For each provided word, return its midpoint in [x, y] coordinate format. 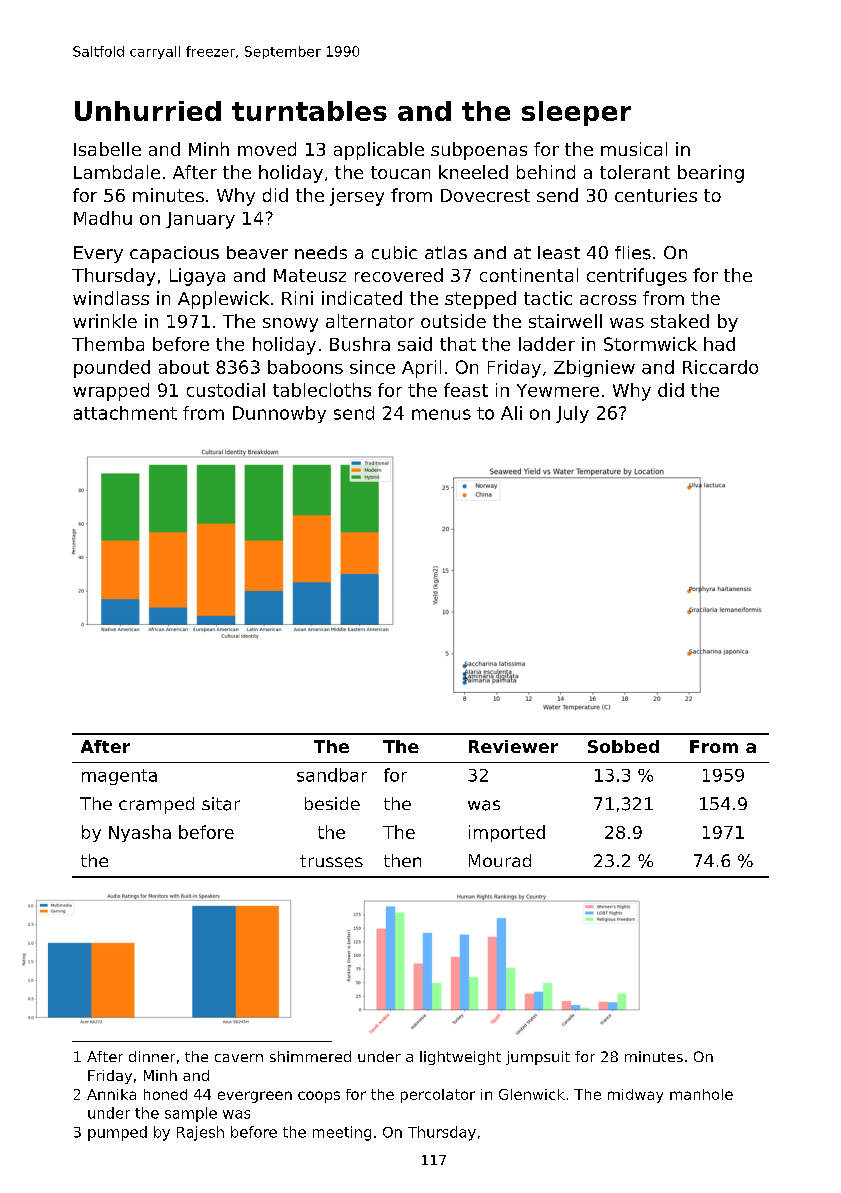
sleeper [576, 113]
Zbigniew [594, 368]
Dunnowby [279, 414]
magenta [119, 777]
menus [441, 414]
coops [319, 1097]
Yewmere [558, 390]
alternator [370, 321]
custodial [226, 390]
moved [267, 149]
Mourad [500, 860]
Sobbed [623, 746]
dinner [152, 1056]
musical [634, 149]
